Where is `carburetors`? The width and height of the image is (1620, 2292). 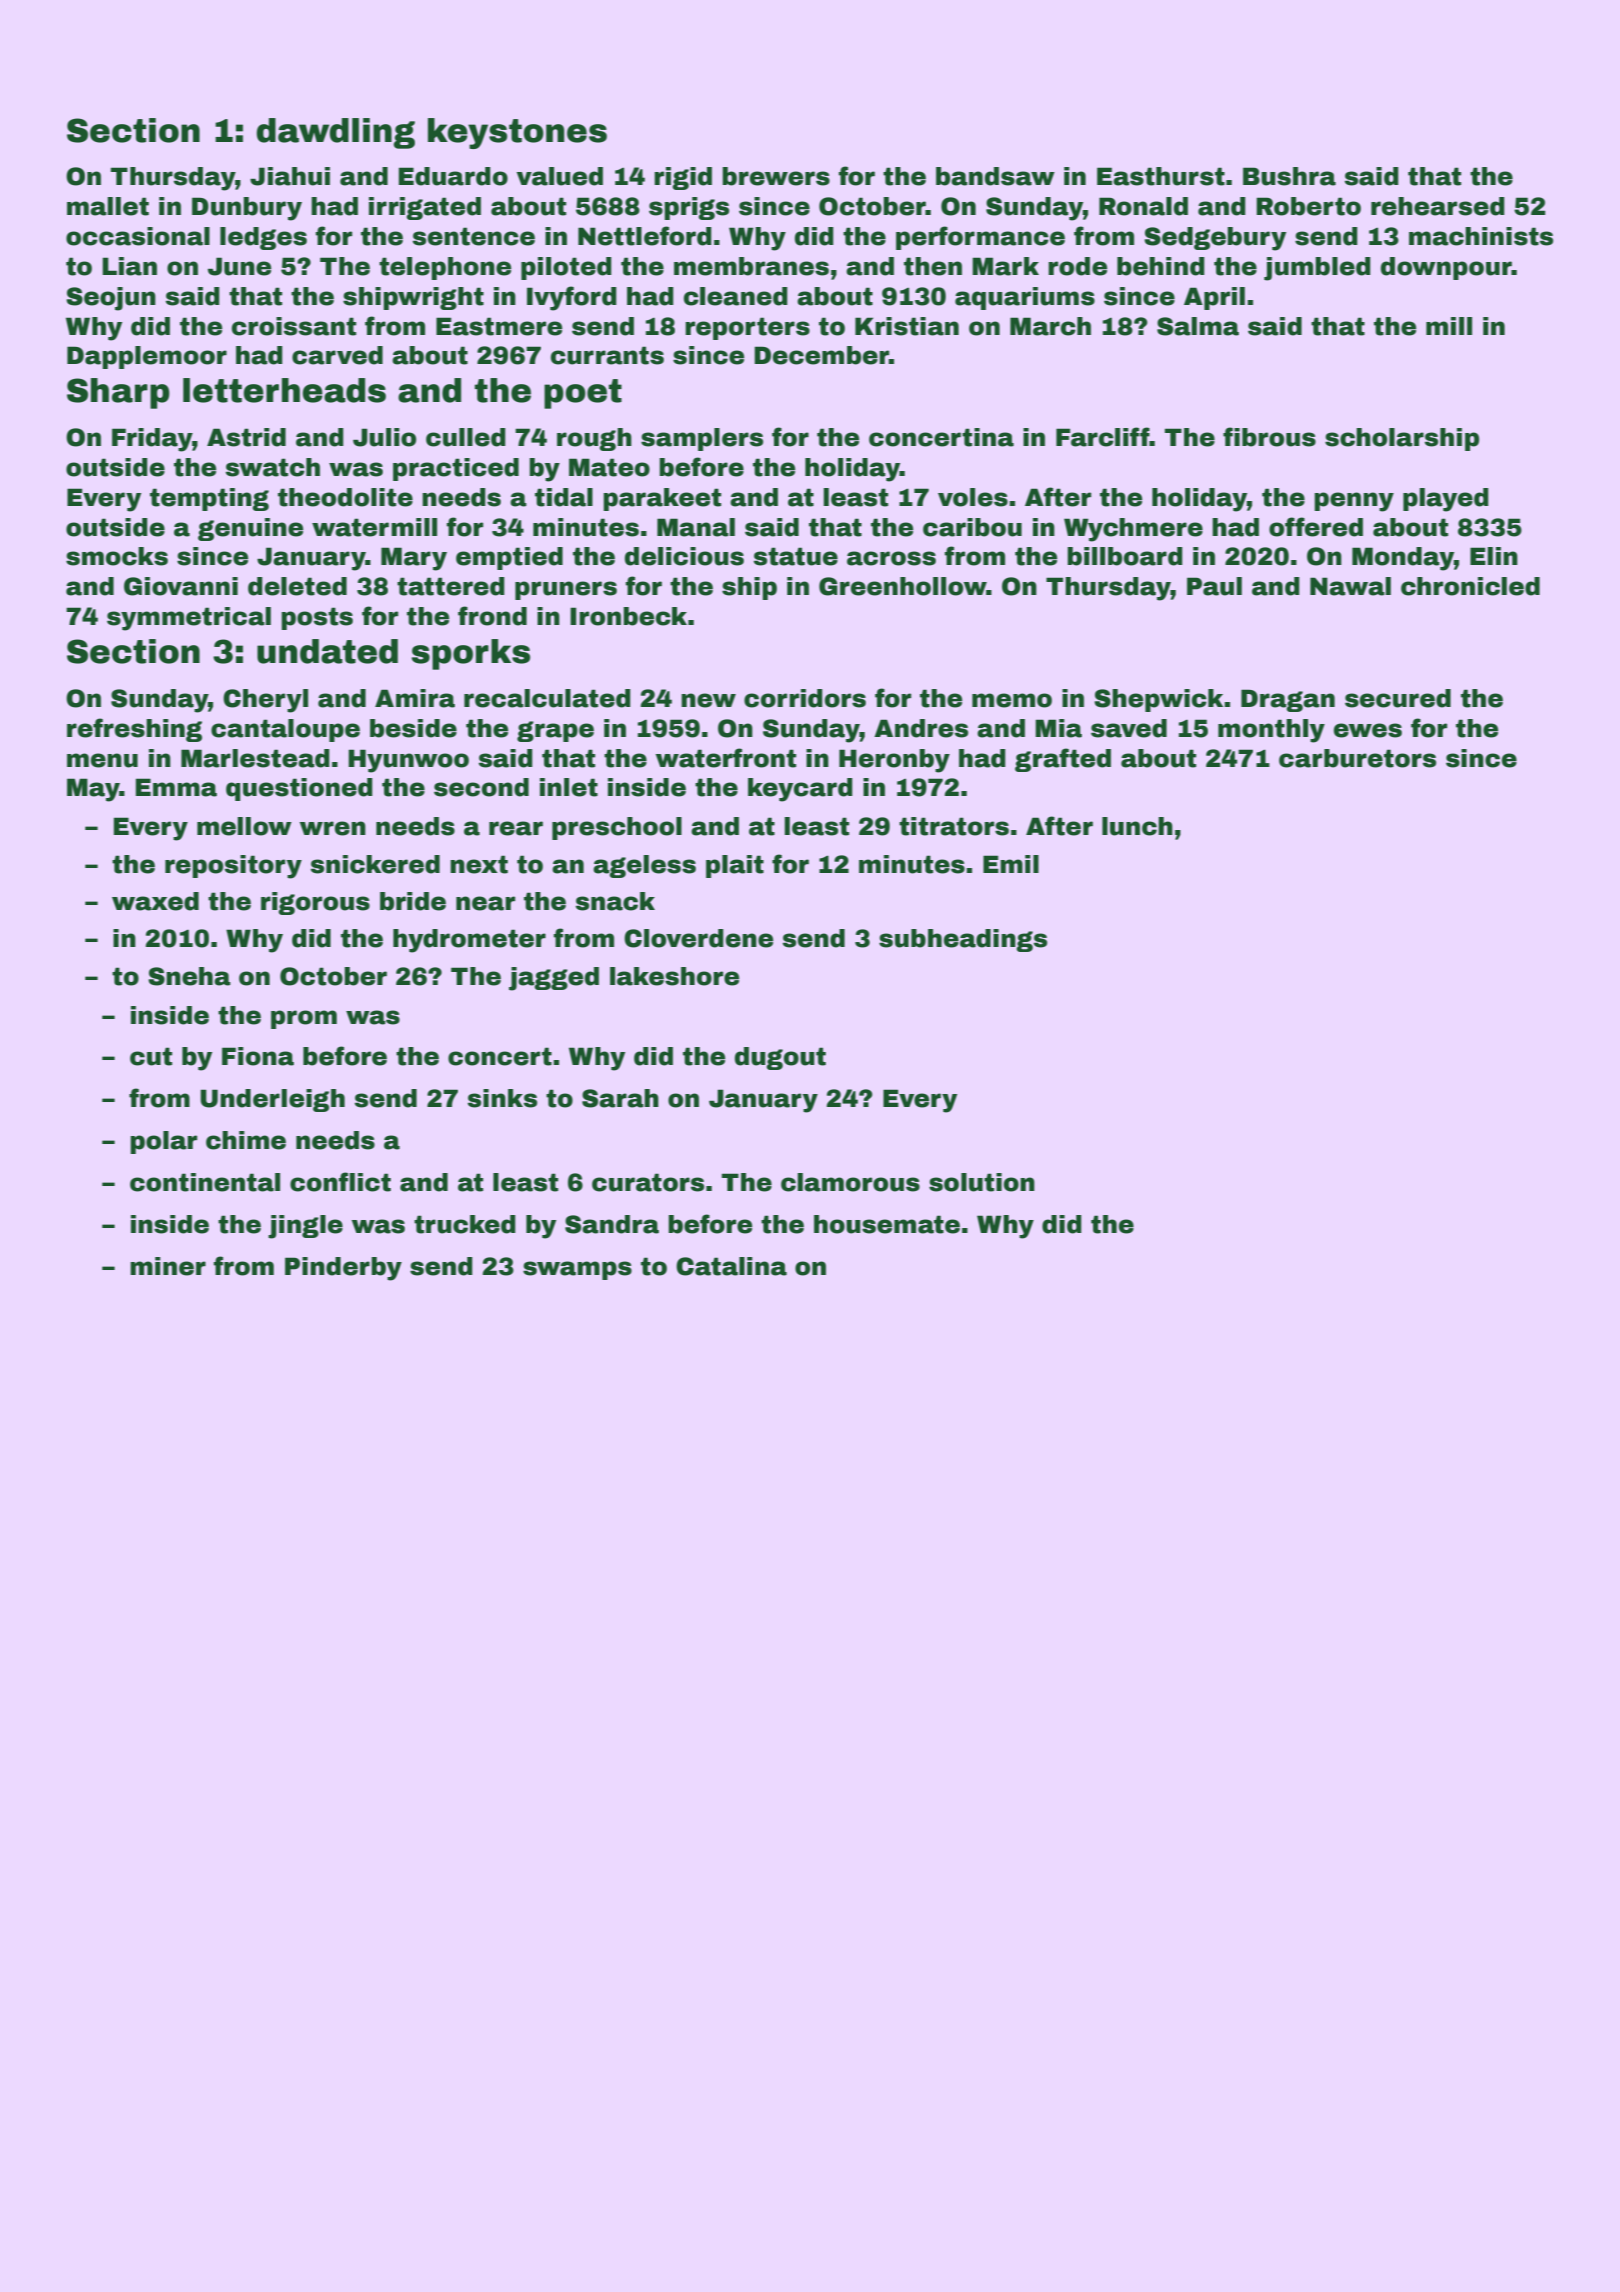 carburetors is located at coordinates (1357, 758).
